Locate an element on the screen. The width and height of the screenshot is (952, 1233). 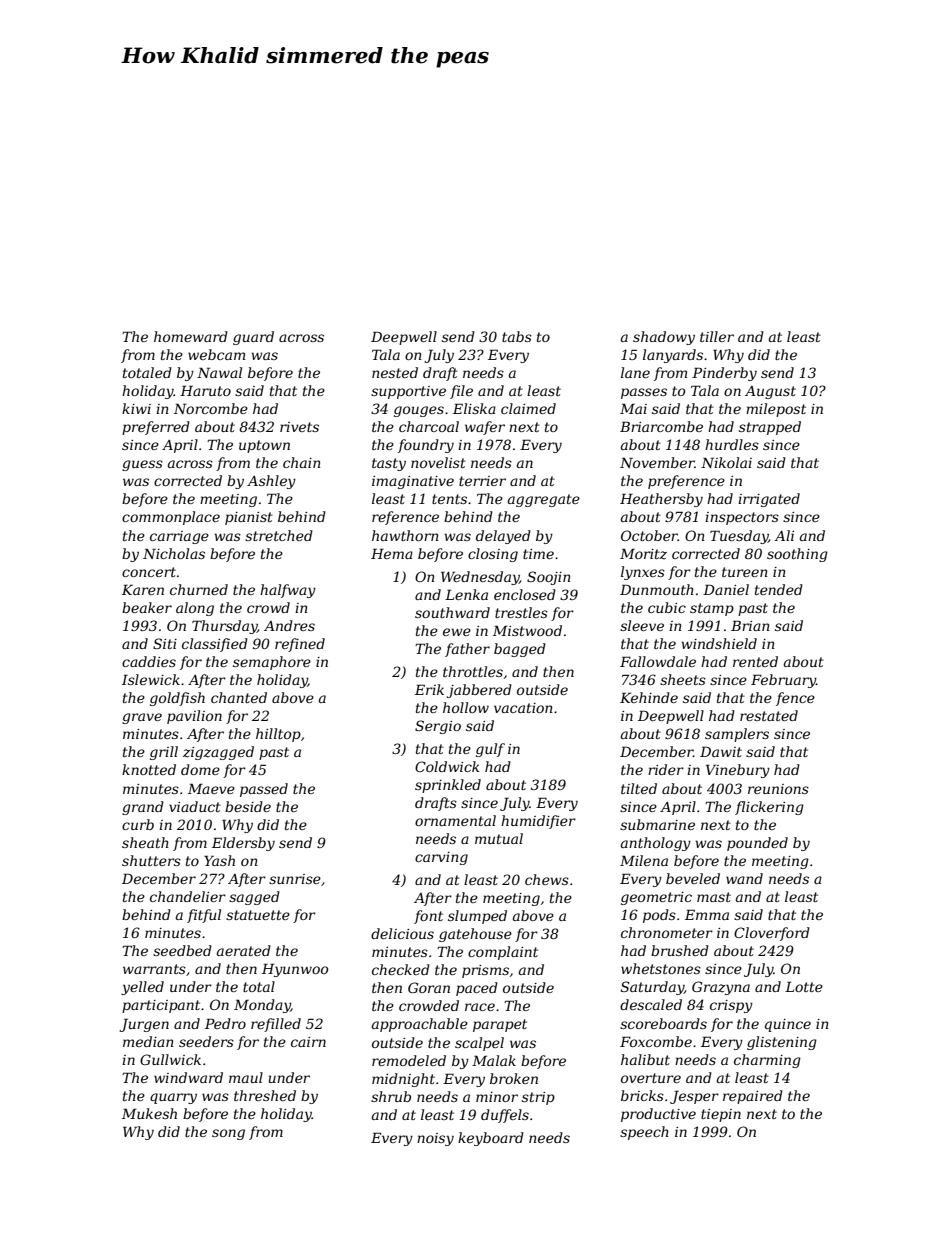
nested is located at coordinates (395, 372).
